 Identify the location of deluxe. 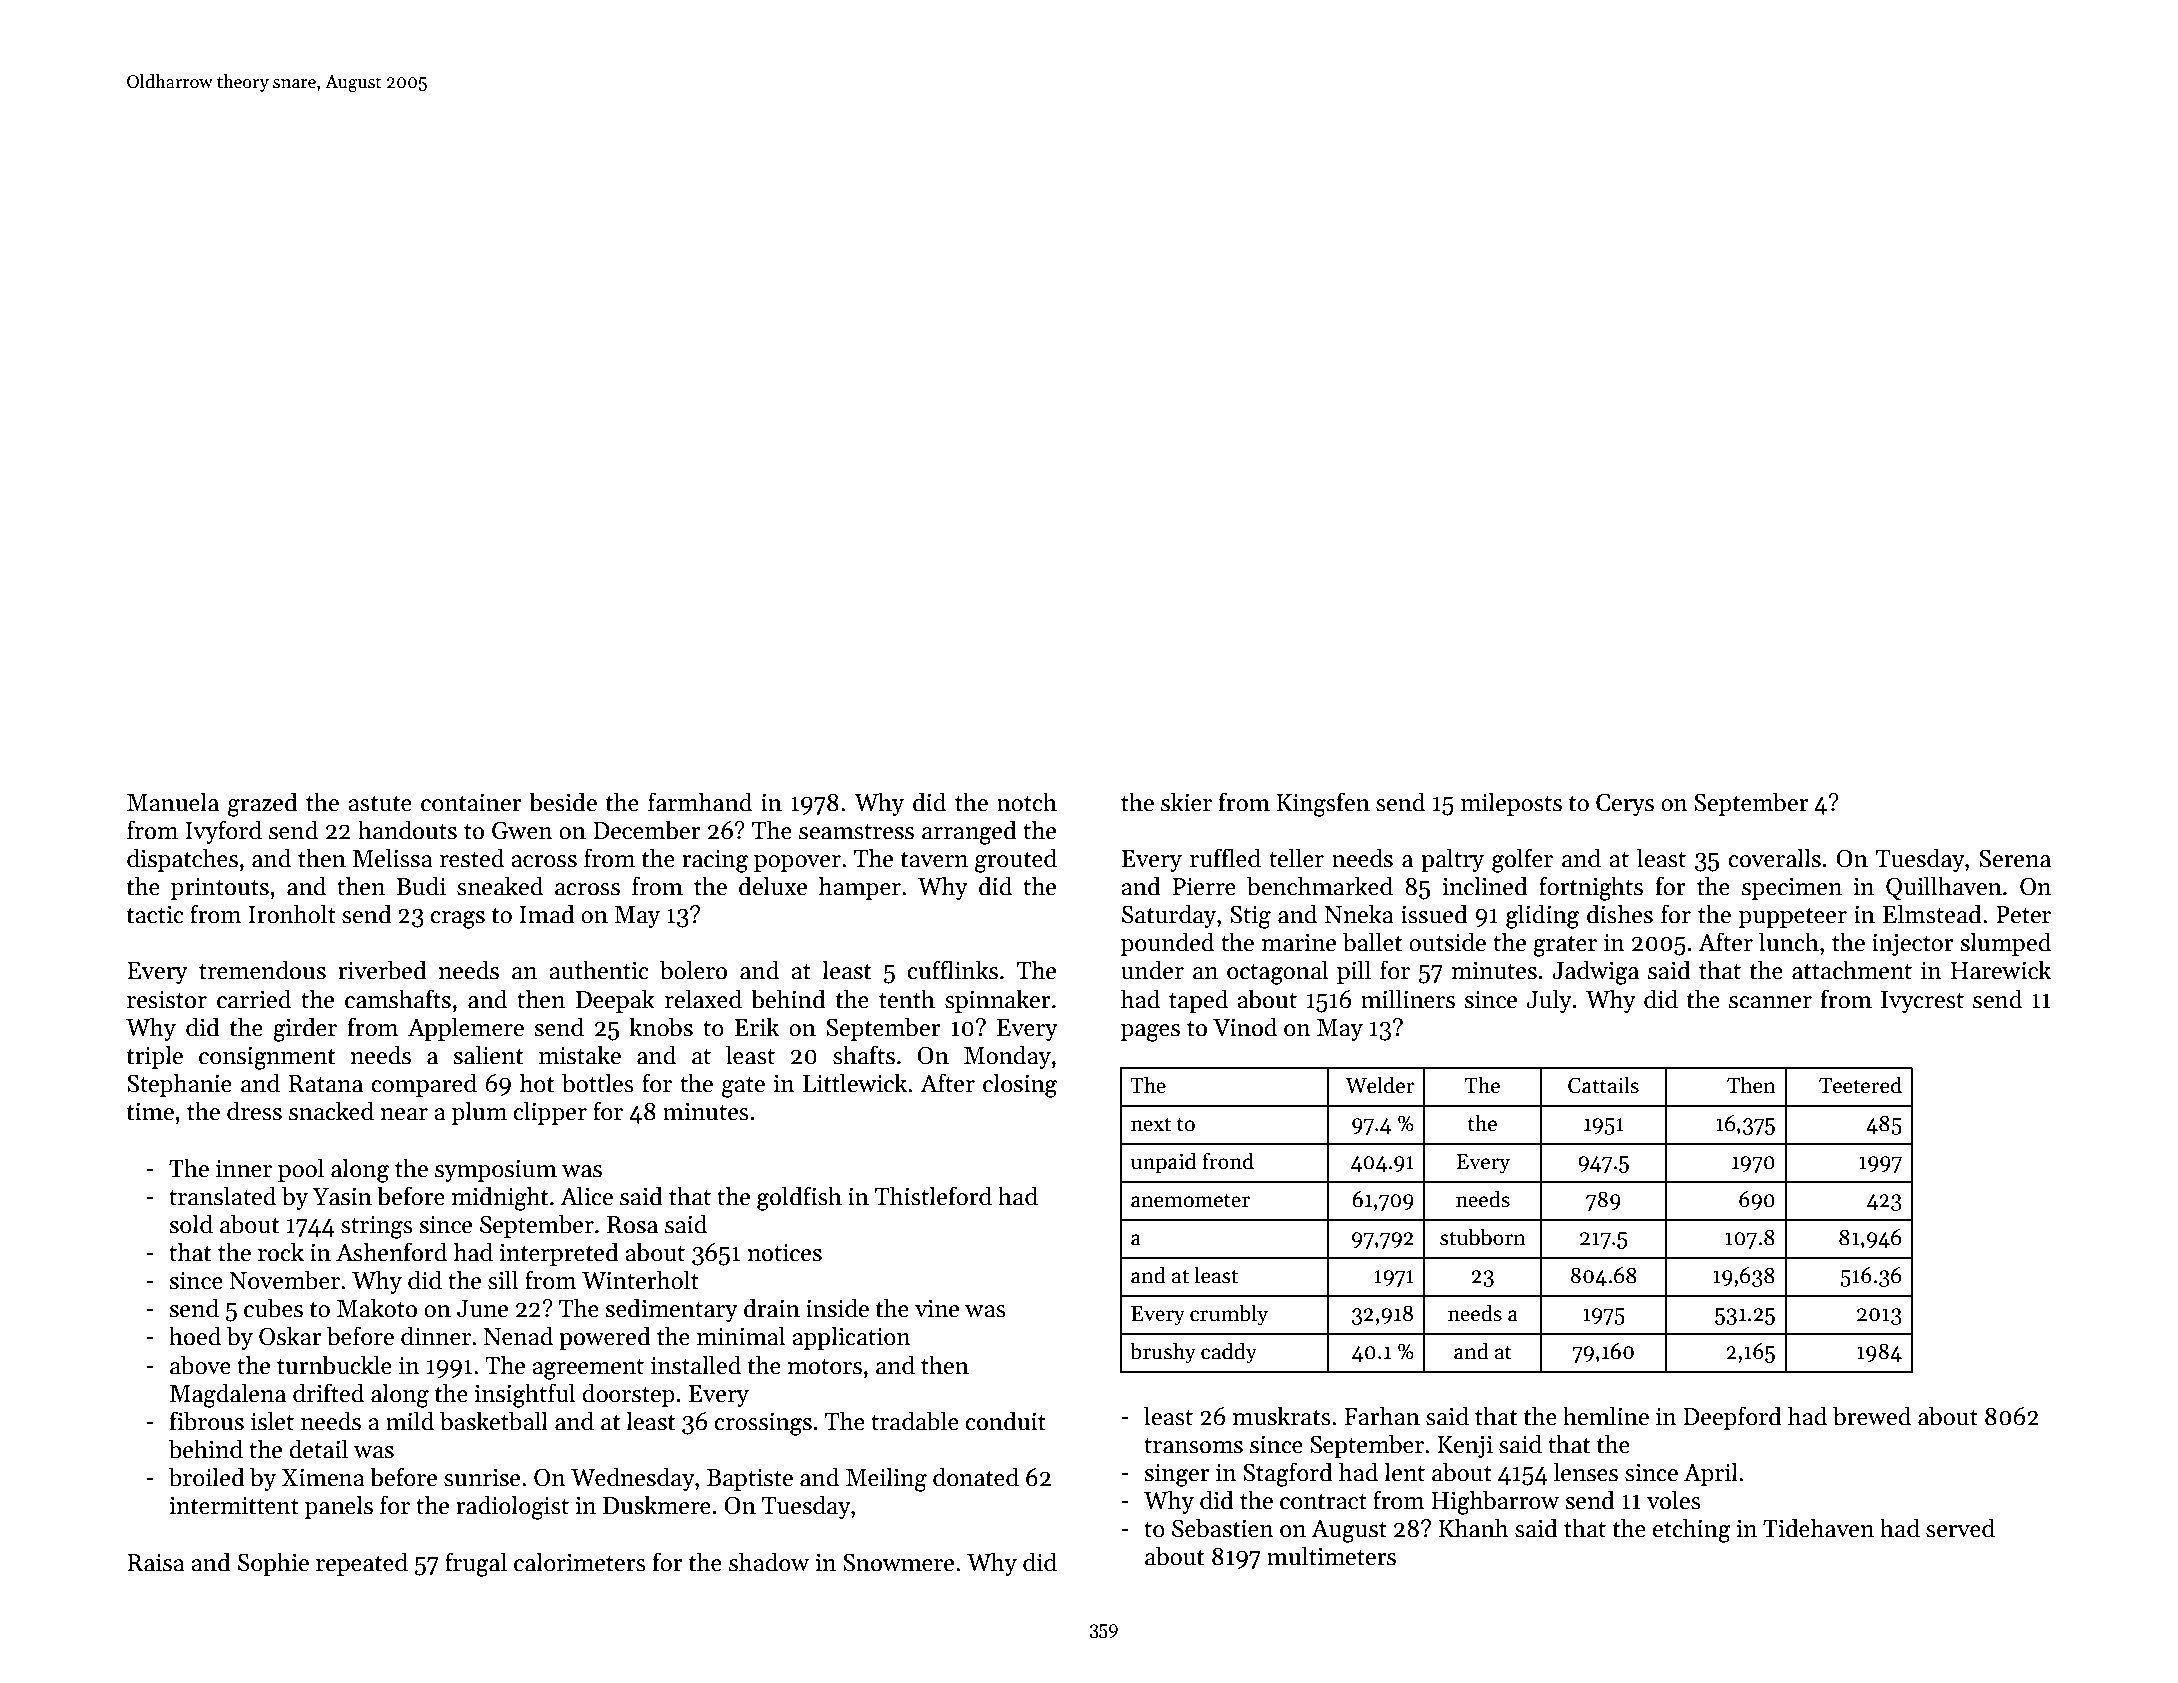
(773, 886).
